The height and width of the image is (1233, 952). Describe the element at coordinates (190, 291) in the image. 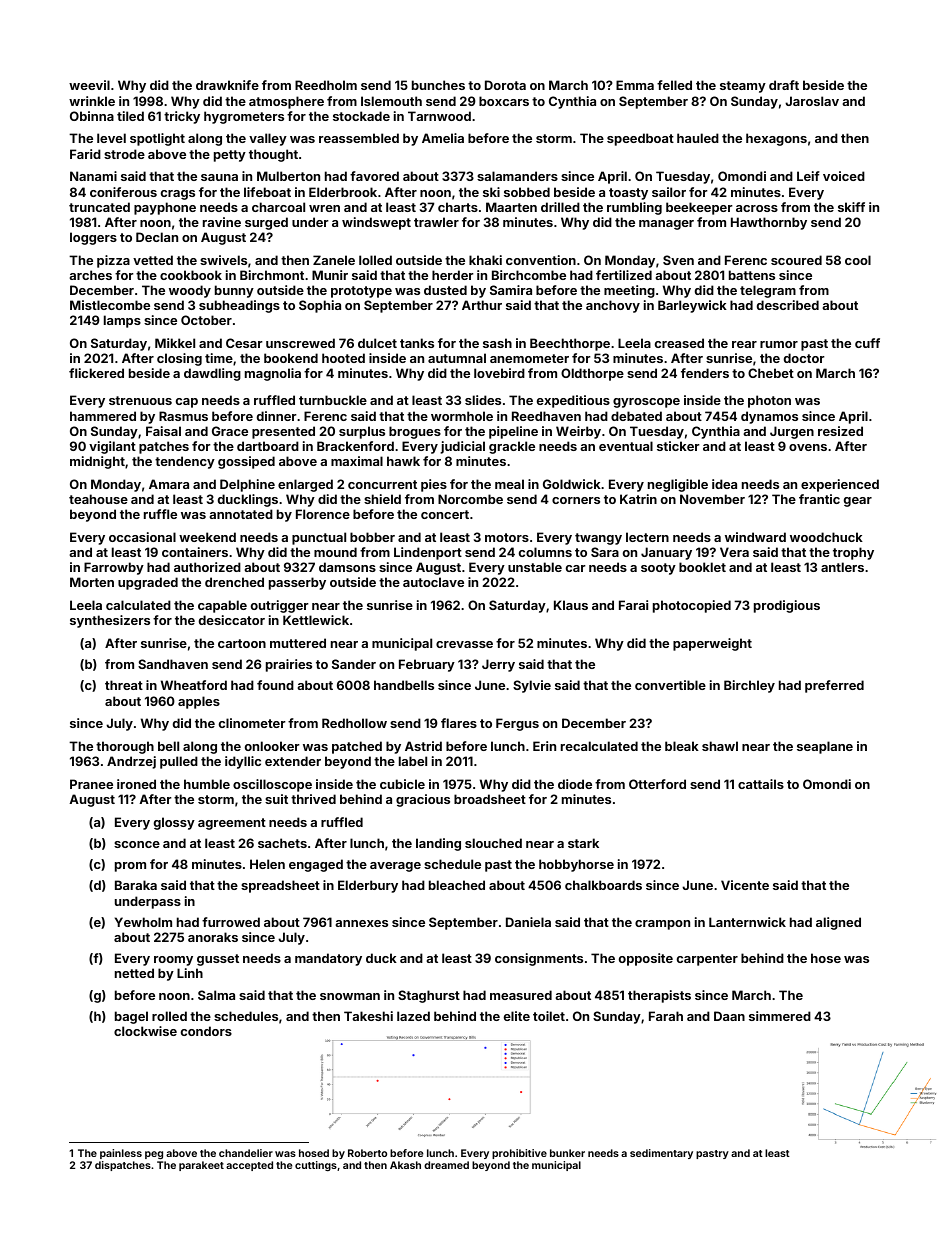

I see `woody` at that location.
